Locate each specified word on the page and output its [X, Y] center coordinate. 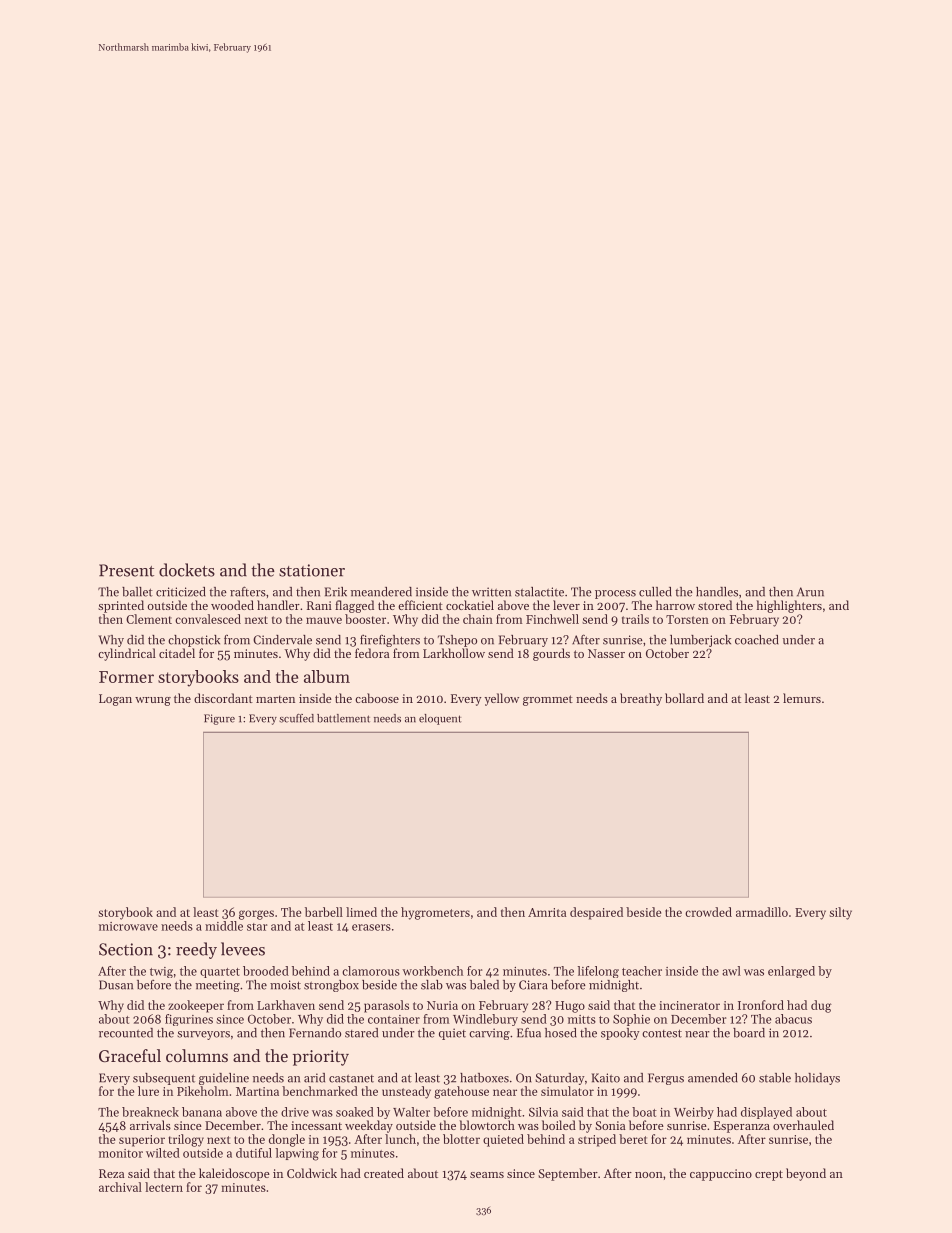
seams [487, 1175]
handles [717, 592]
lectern [164, 1187]
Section [126, 949]
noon [649, 1175]
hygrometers [435, 913]
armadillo [762, 912]
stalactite [539, 592]
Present [126, 570]
